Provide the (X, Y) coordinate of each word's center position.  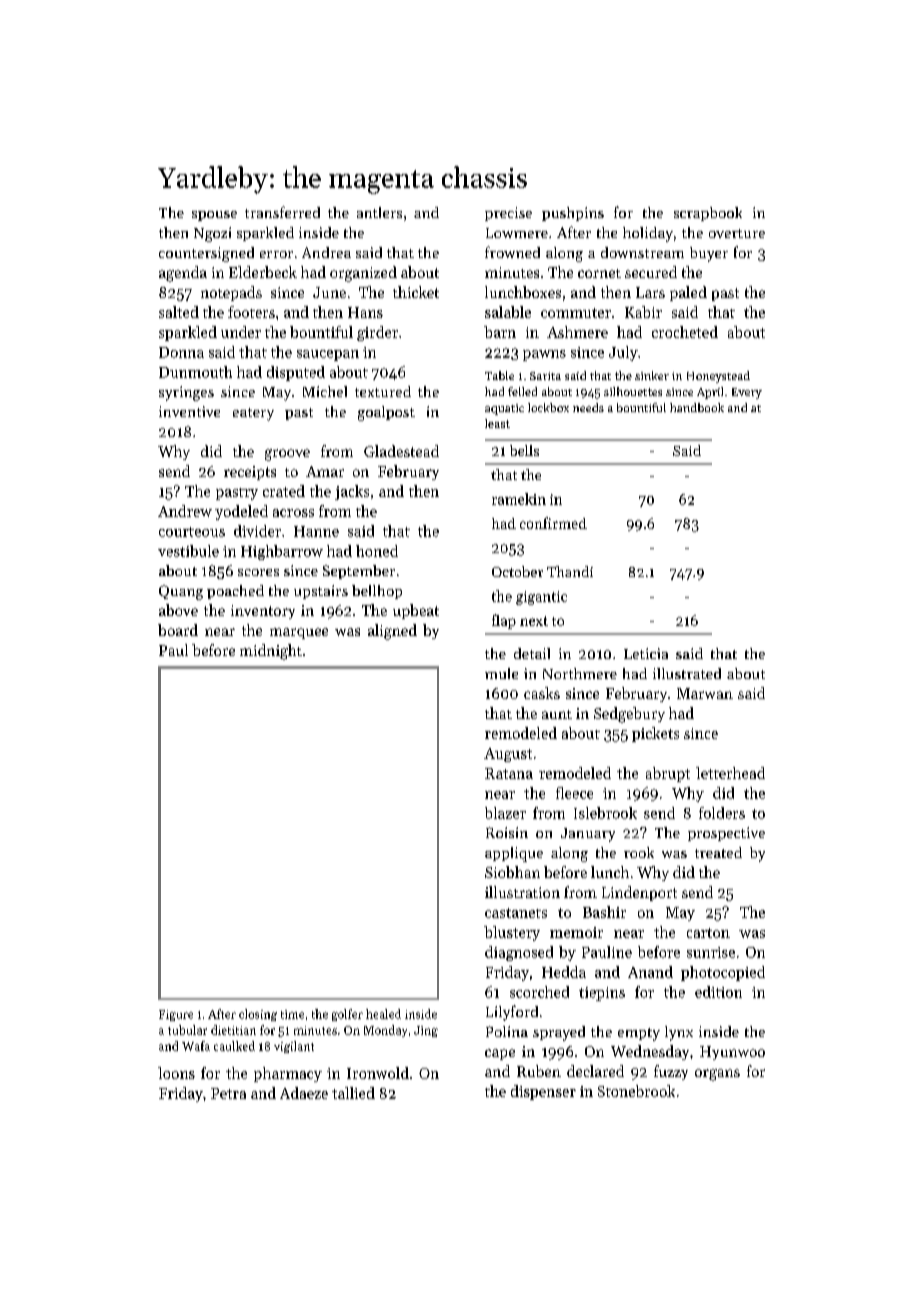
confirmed (553, 523)
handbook (697, 407)
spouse (214, 216)
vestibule (188, 551)
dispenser (543, 1092)
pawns (544, 355)
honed (377, 551)
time (292, 1014)
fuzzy (671, 1072)
